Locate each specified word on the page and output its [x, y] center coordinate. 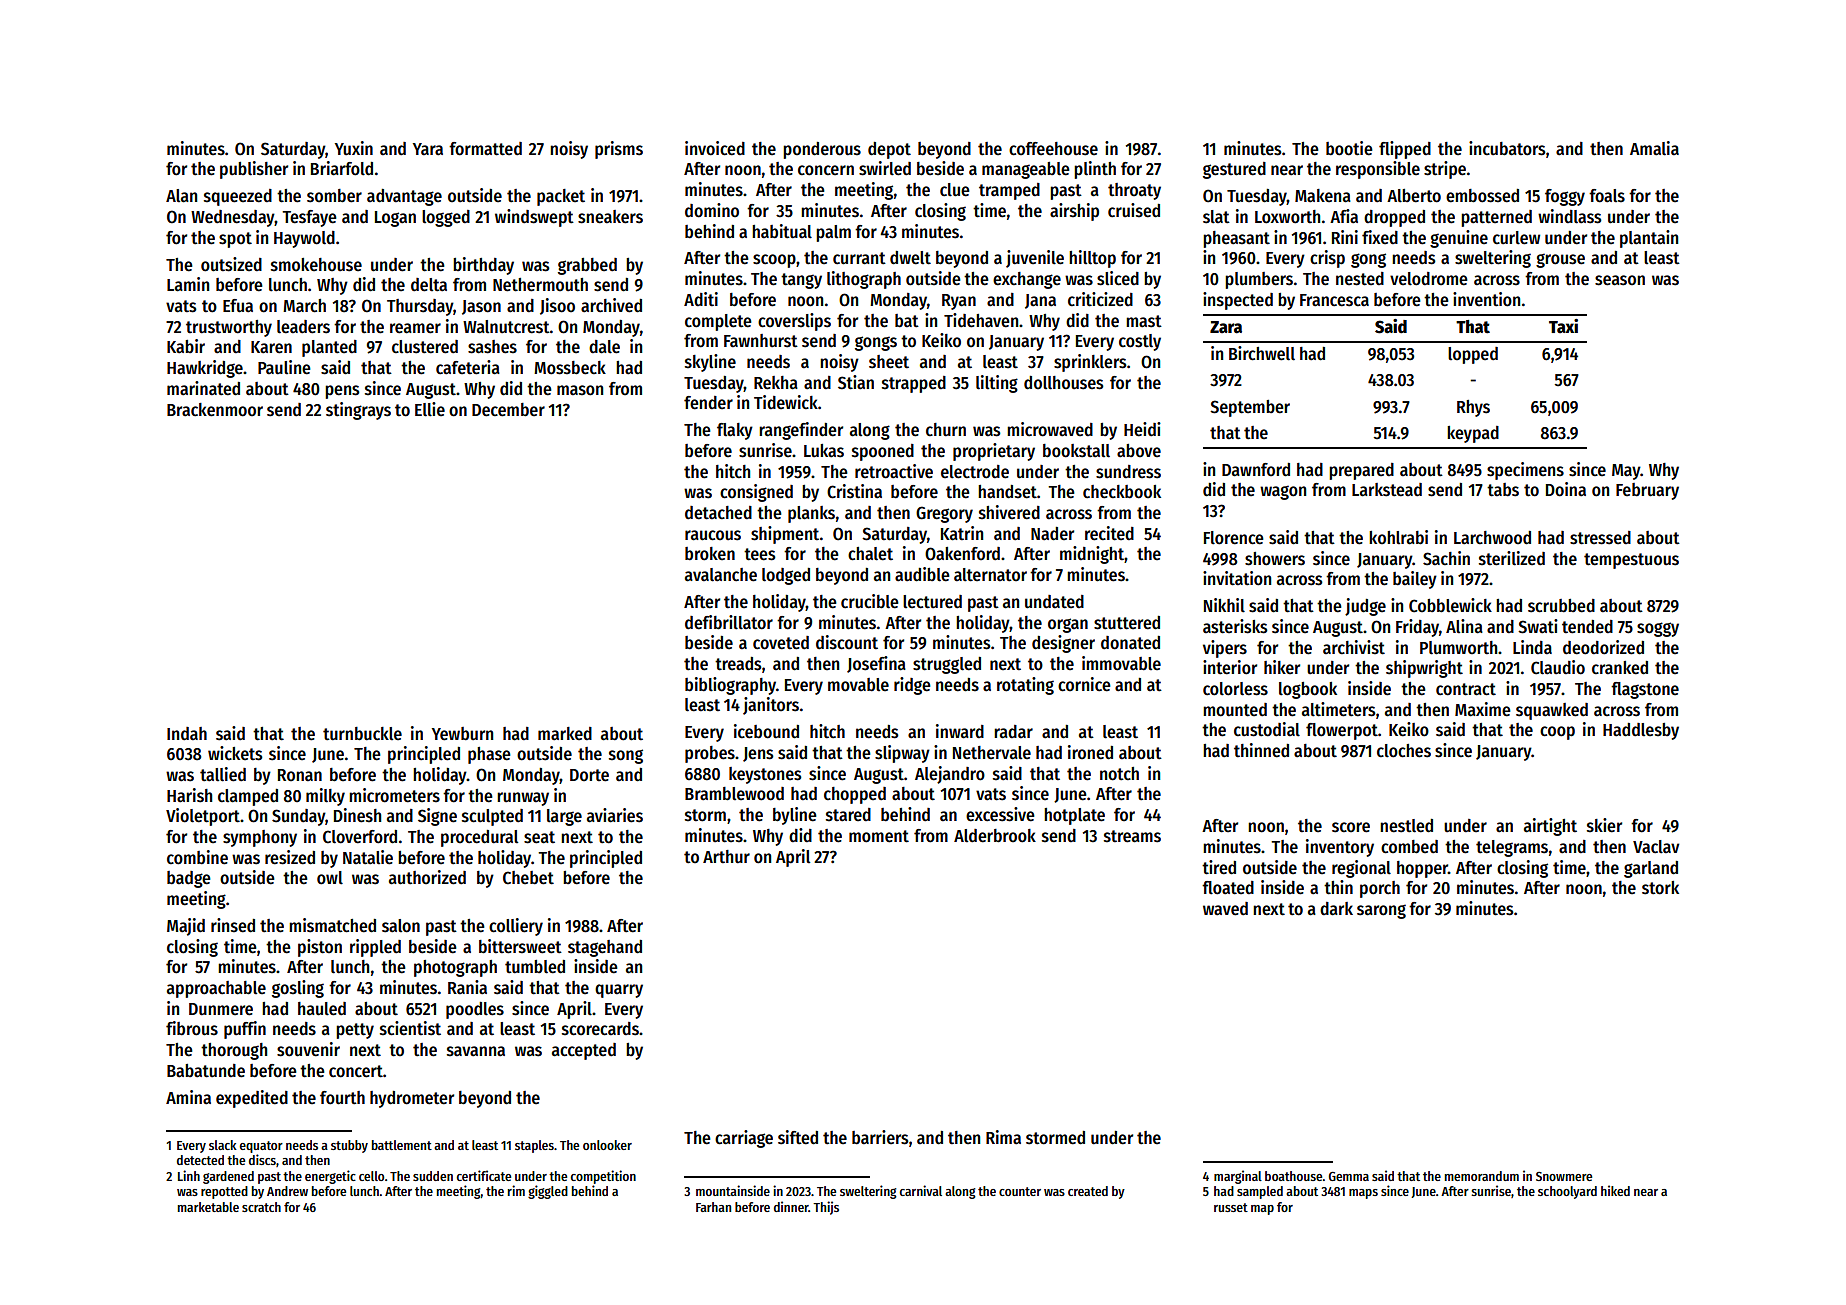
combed [1409, 847]
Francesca [1334, 300]
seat [539, 837]
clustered [425, 347]
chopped [855, 795]
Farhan [713, 1207]
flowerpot [1342, 731]
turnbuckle [362, 734]
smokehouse [316, 265]
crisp [1327, 259]
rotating [1025, 686]
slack [223, 1145]
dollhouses [1063, 383]
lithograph [864, 280]
